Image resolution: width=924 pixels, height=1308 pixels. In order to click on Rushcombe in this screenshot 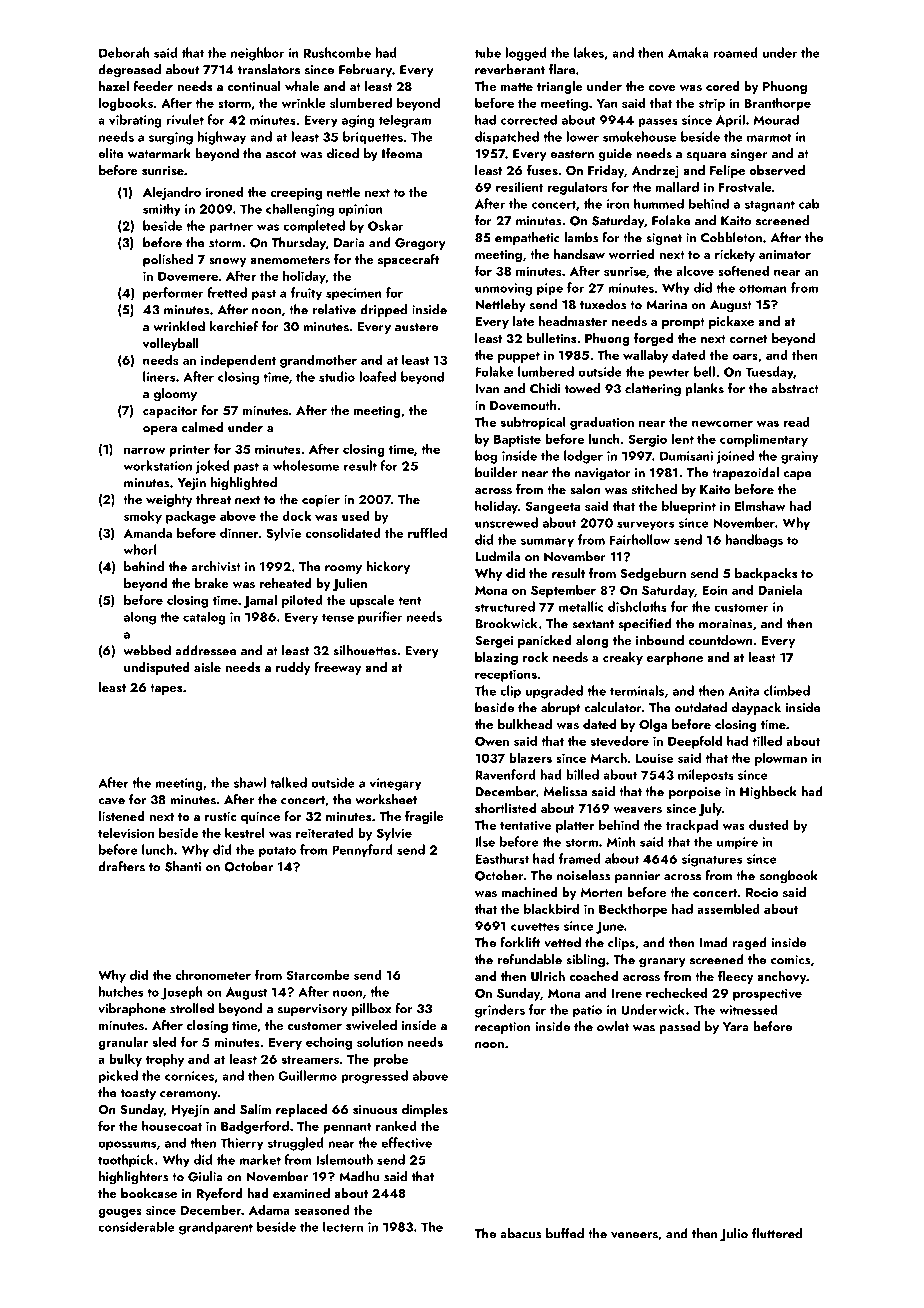, I will do `click(337, 52)`.
